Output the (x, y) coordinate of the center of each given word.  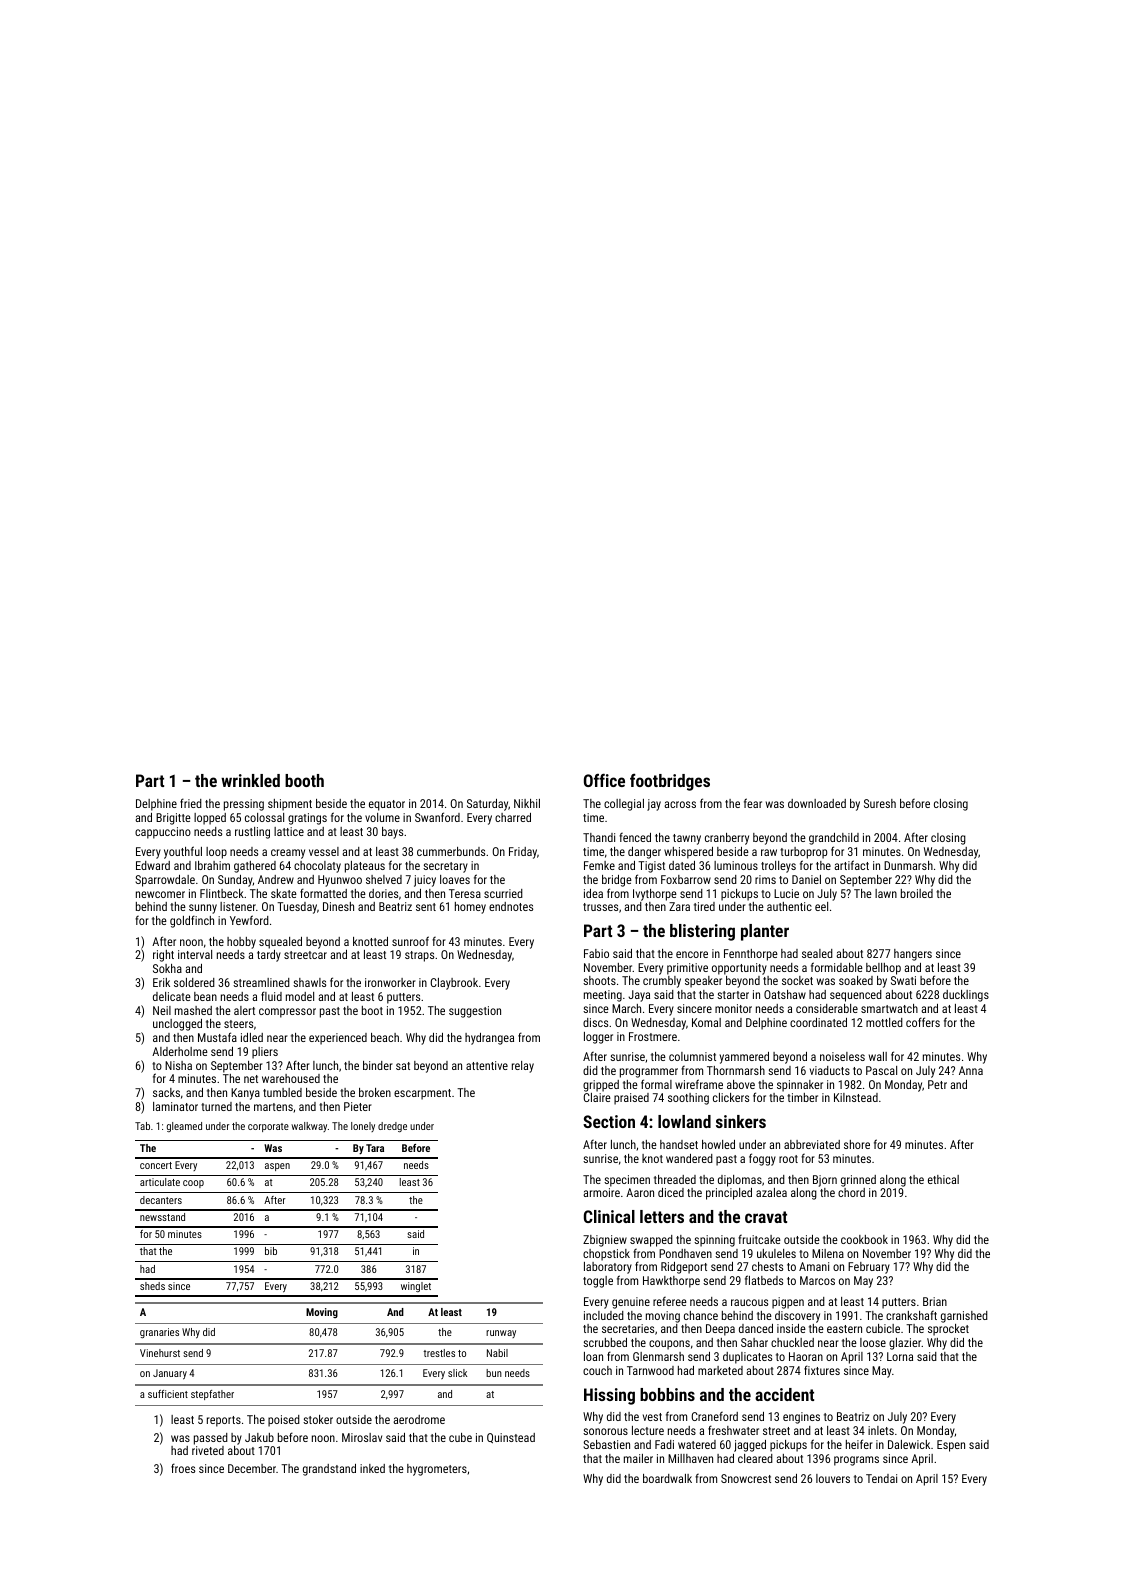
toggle (598, 1282)
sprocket (948, 1330)
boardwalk (667, 1478)
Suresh (880, 803)
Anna (971, 1070)
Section (609, 1121)
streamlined (261, 982)
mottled (884, 1022)
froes (183, 1468)
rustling (252, 833)
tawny (687, 839)
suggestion (475, 1012)
